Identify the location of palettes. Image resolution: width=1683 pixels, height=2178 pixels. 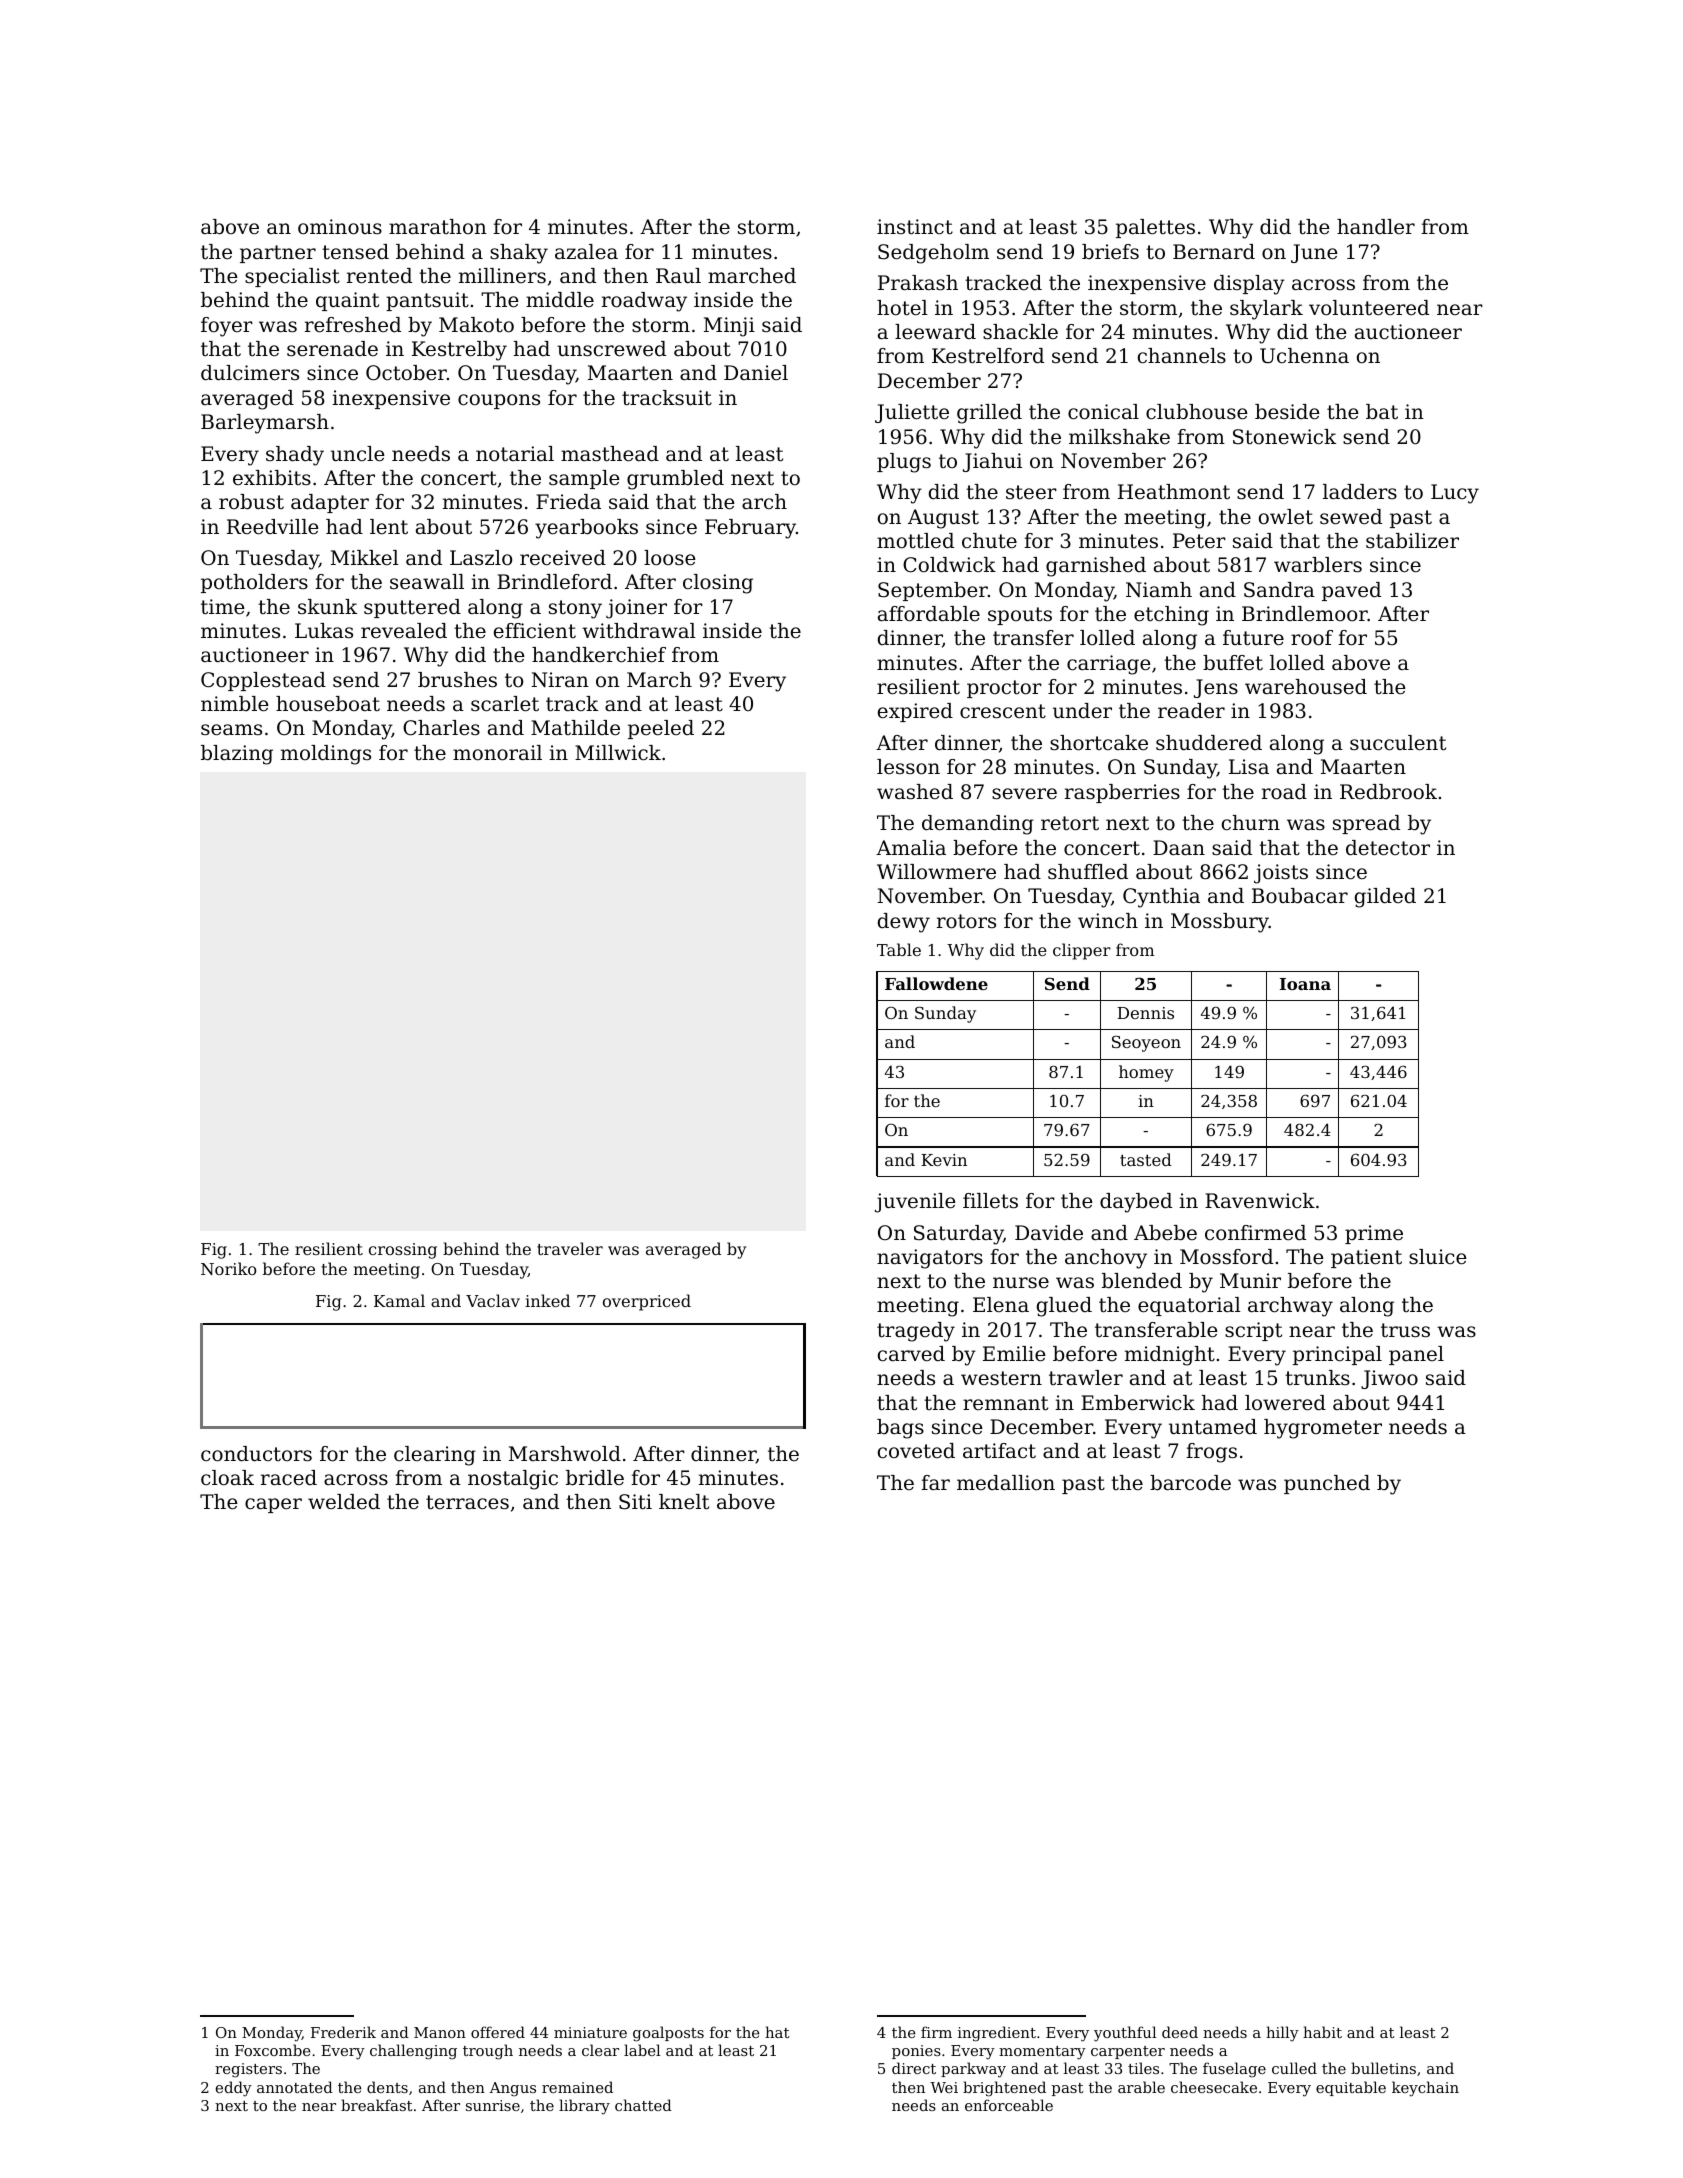
(1155, 228).
